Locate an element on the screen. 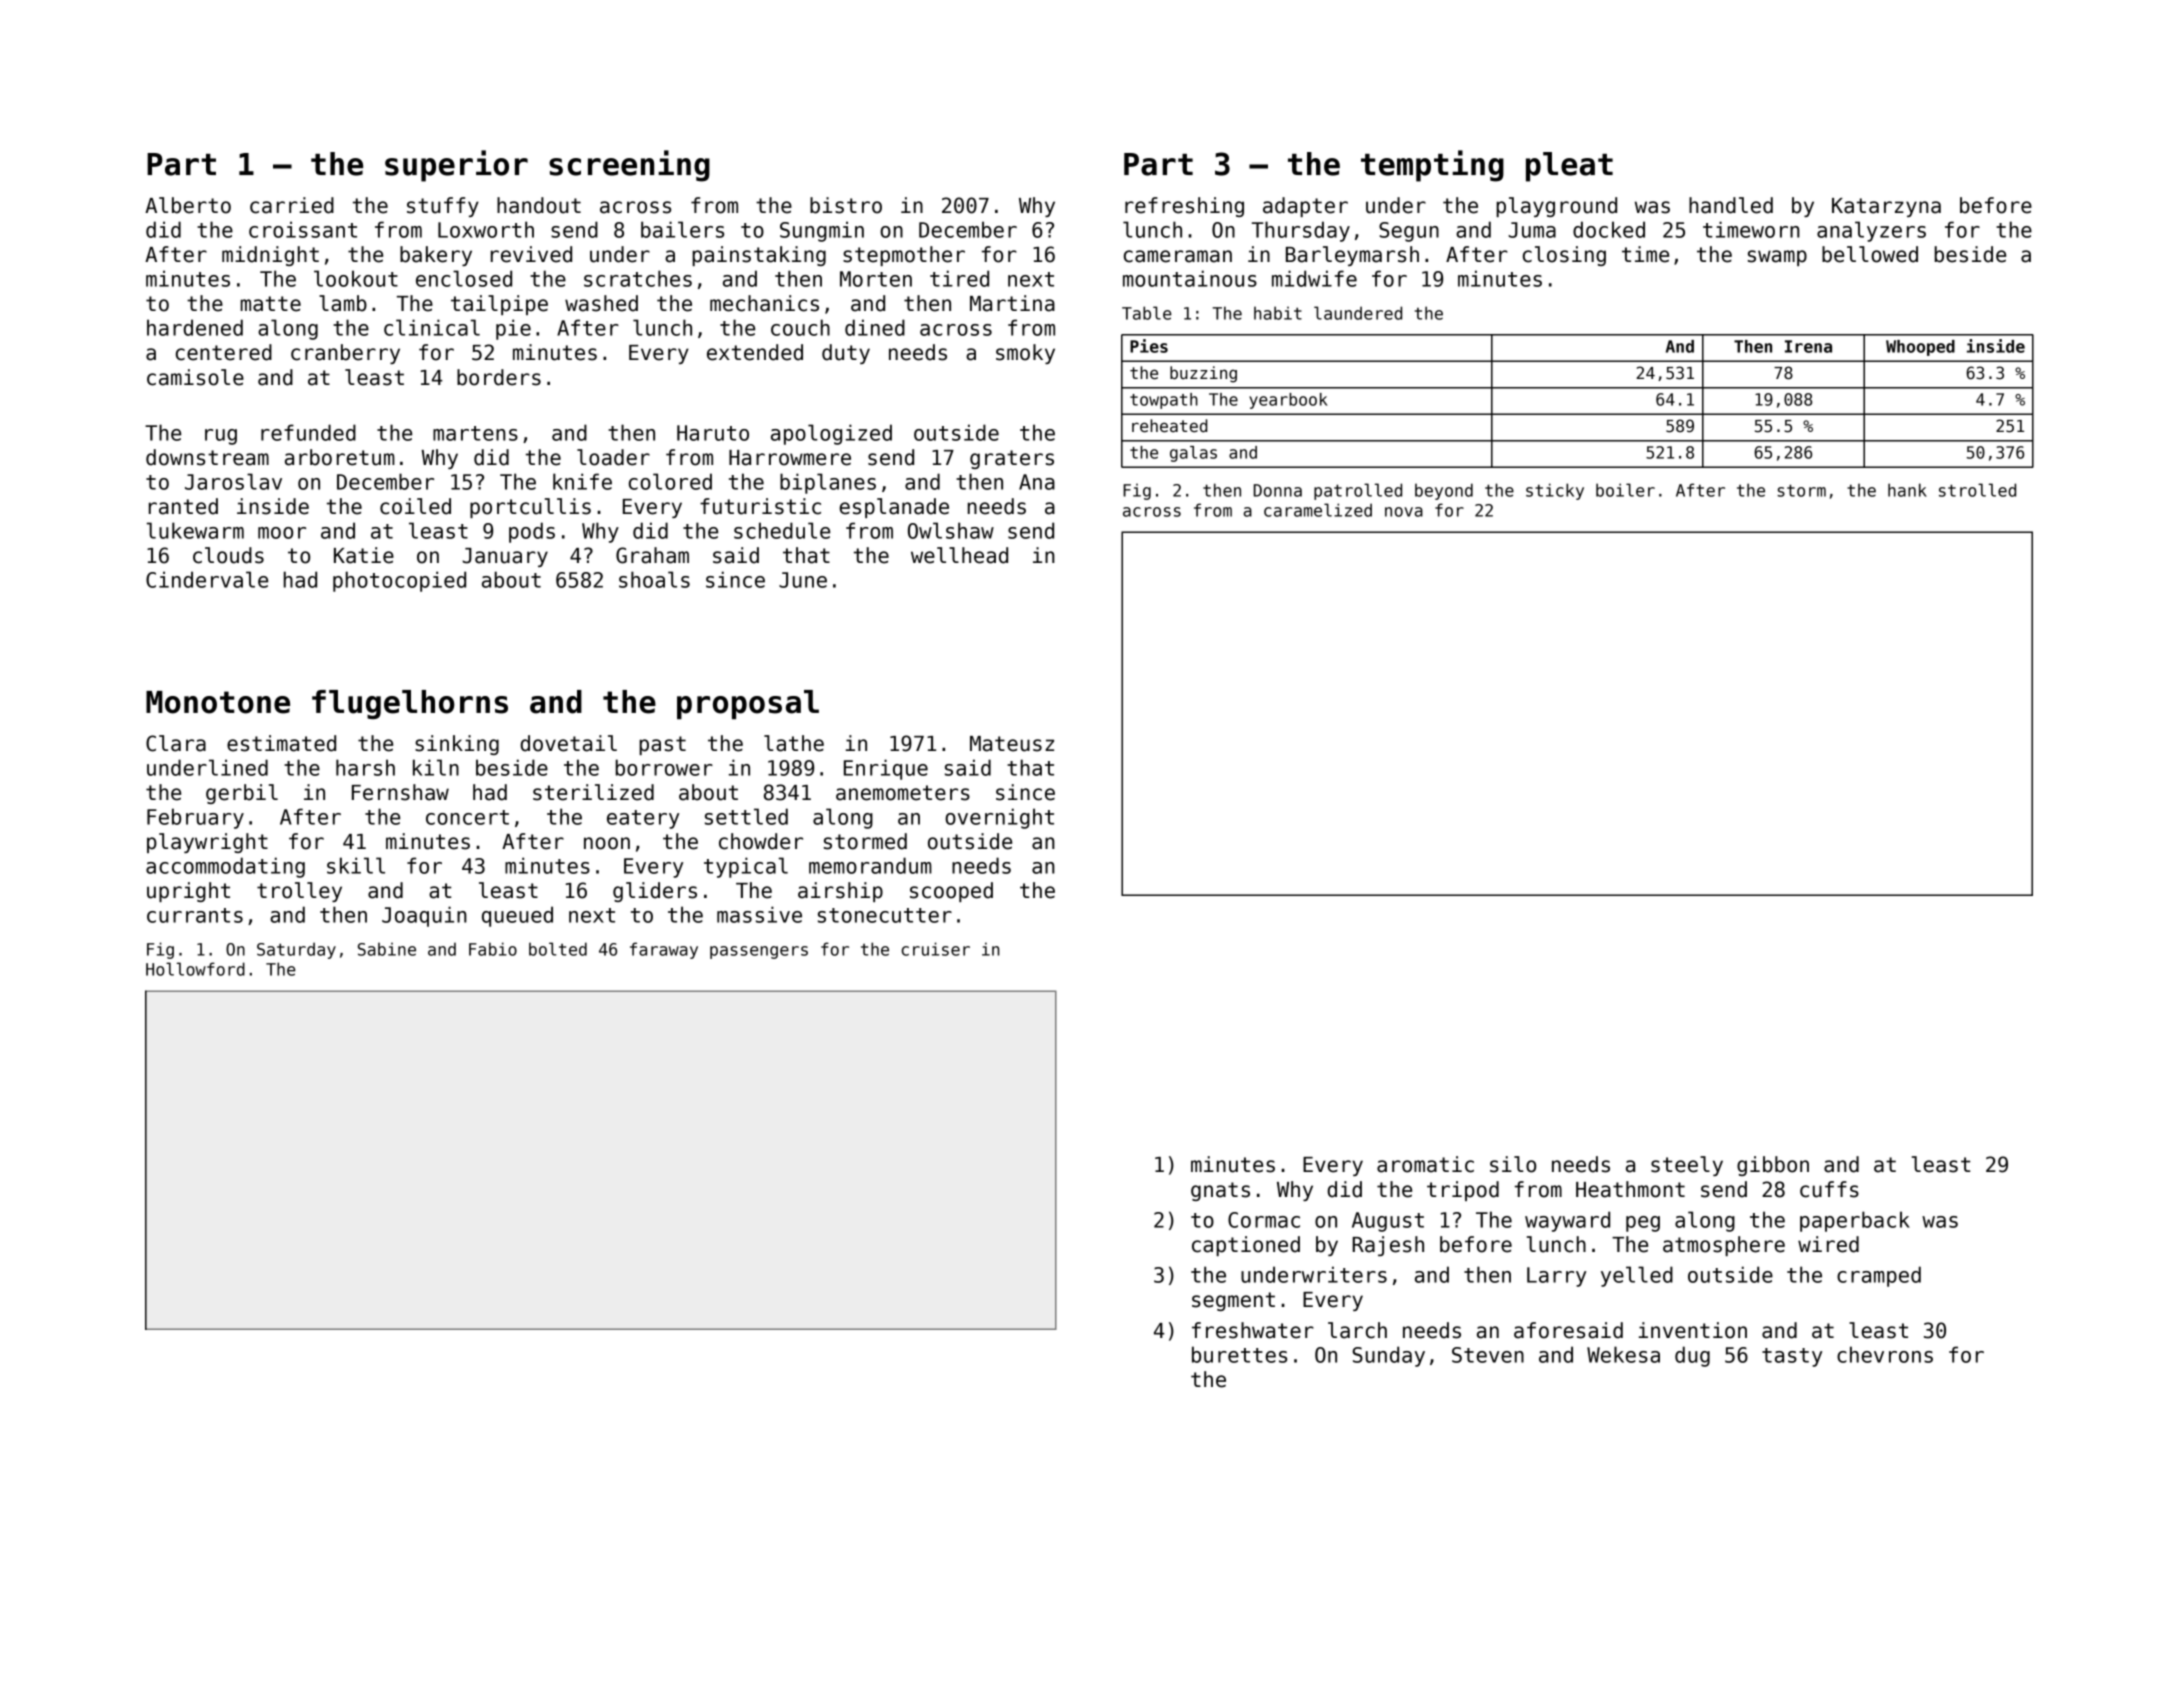 Image resolution: width=2178 pixels, height=1683 pixels. cruiser is located at coordinates (936, 949).
